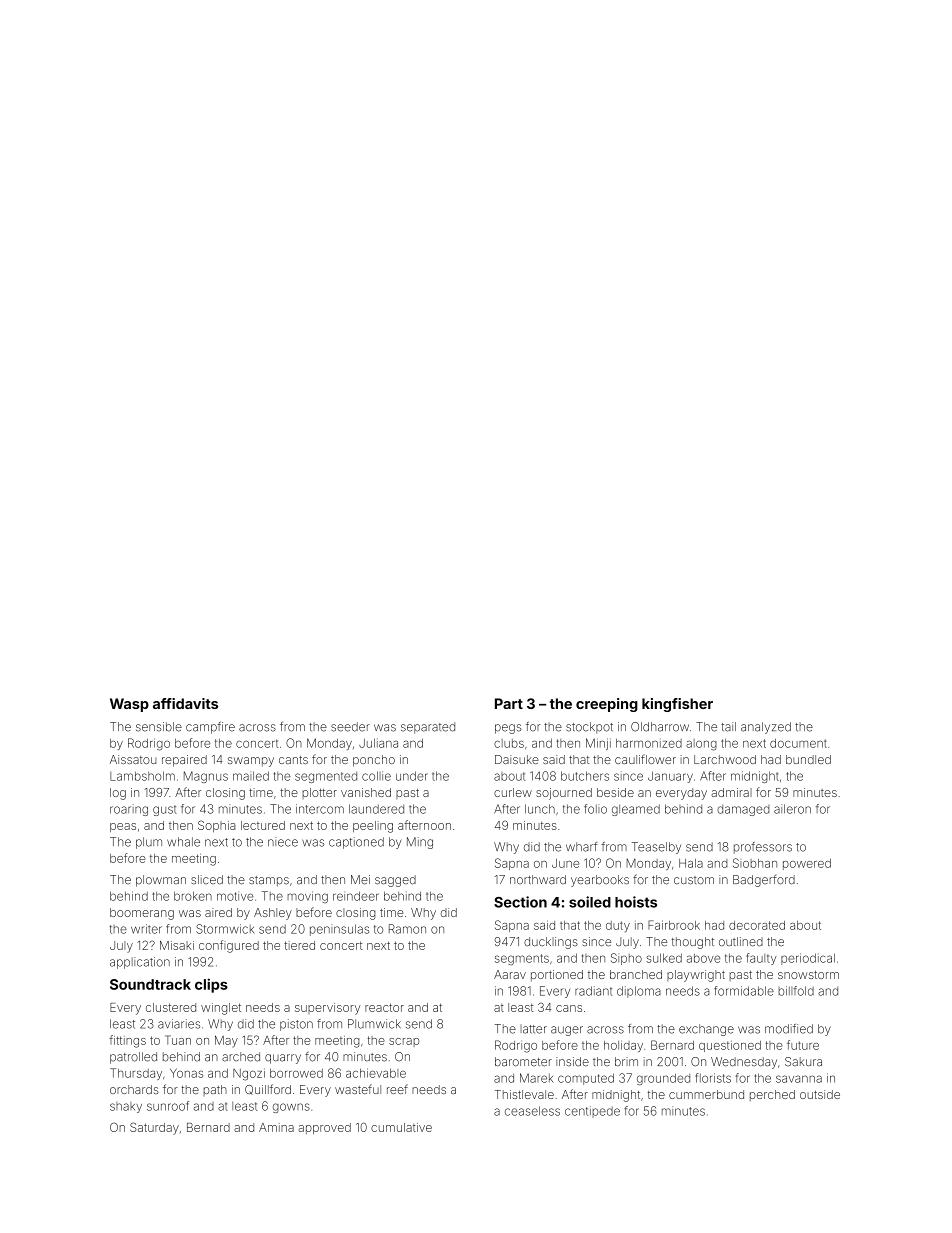  Describe the element at coordinates (133, 1058) in the image. I see `patrolled` at that location.
